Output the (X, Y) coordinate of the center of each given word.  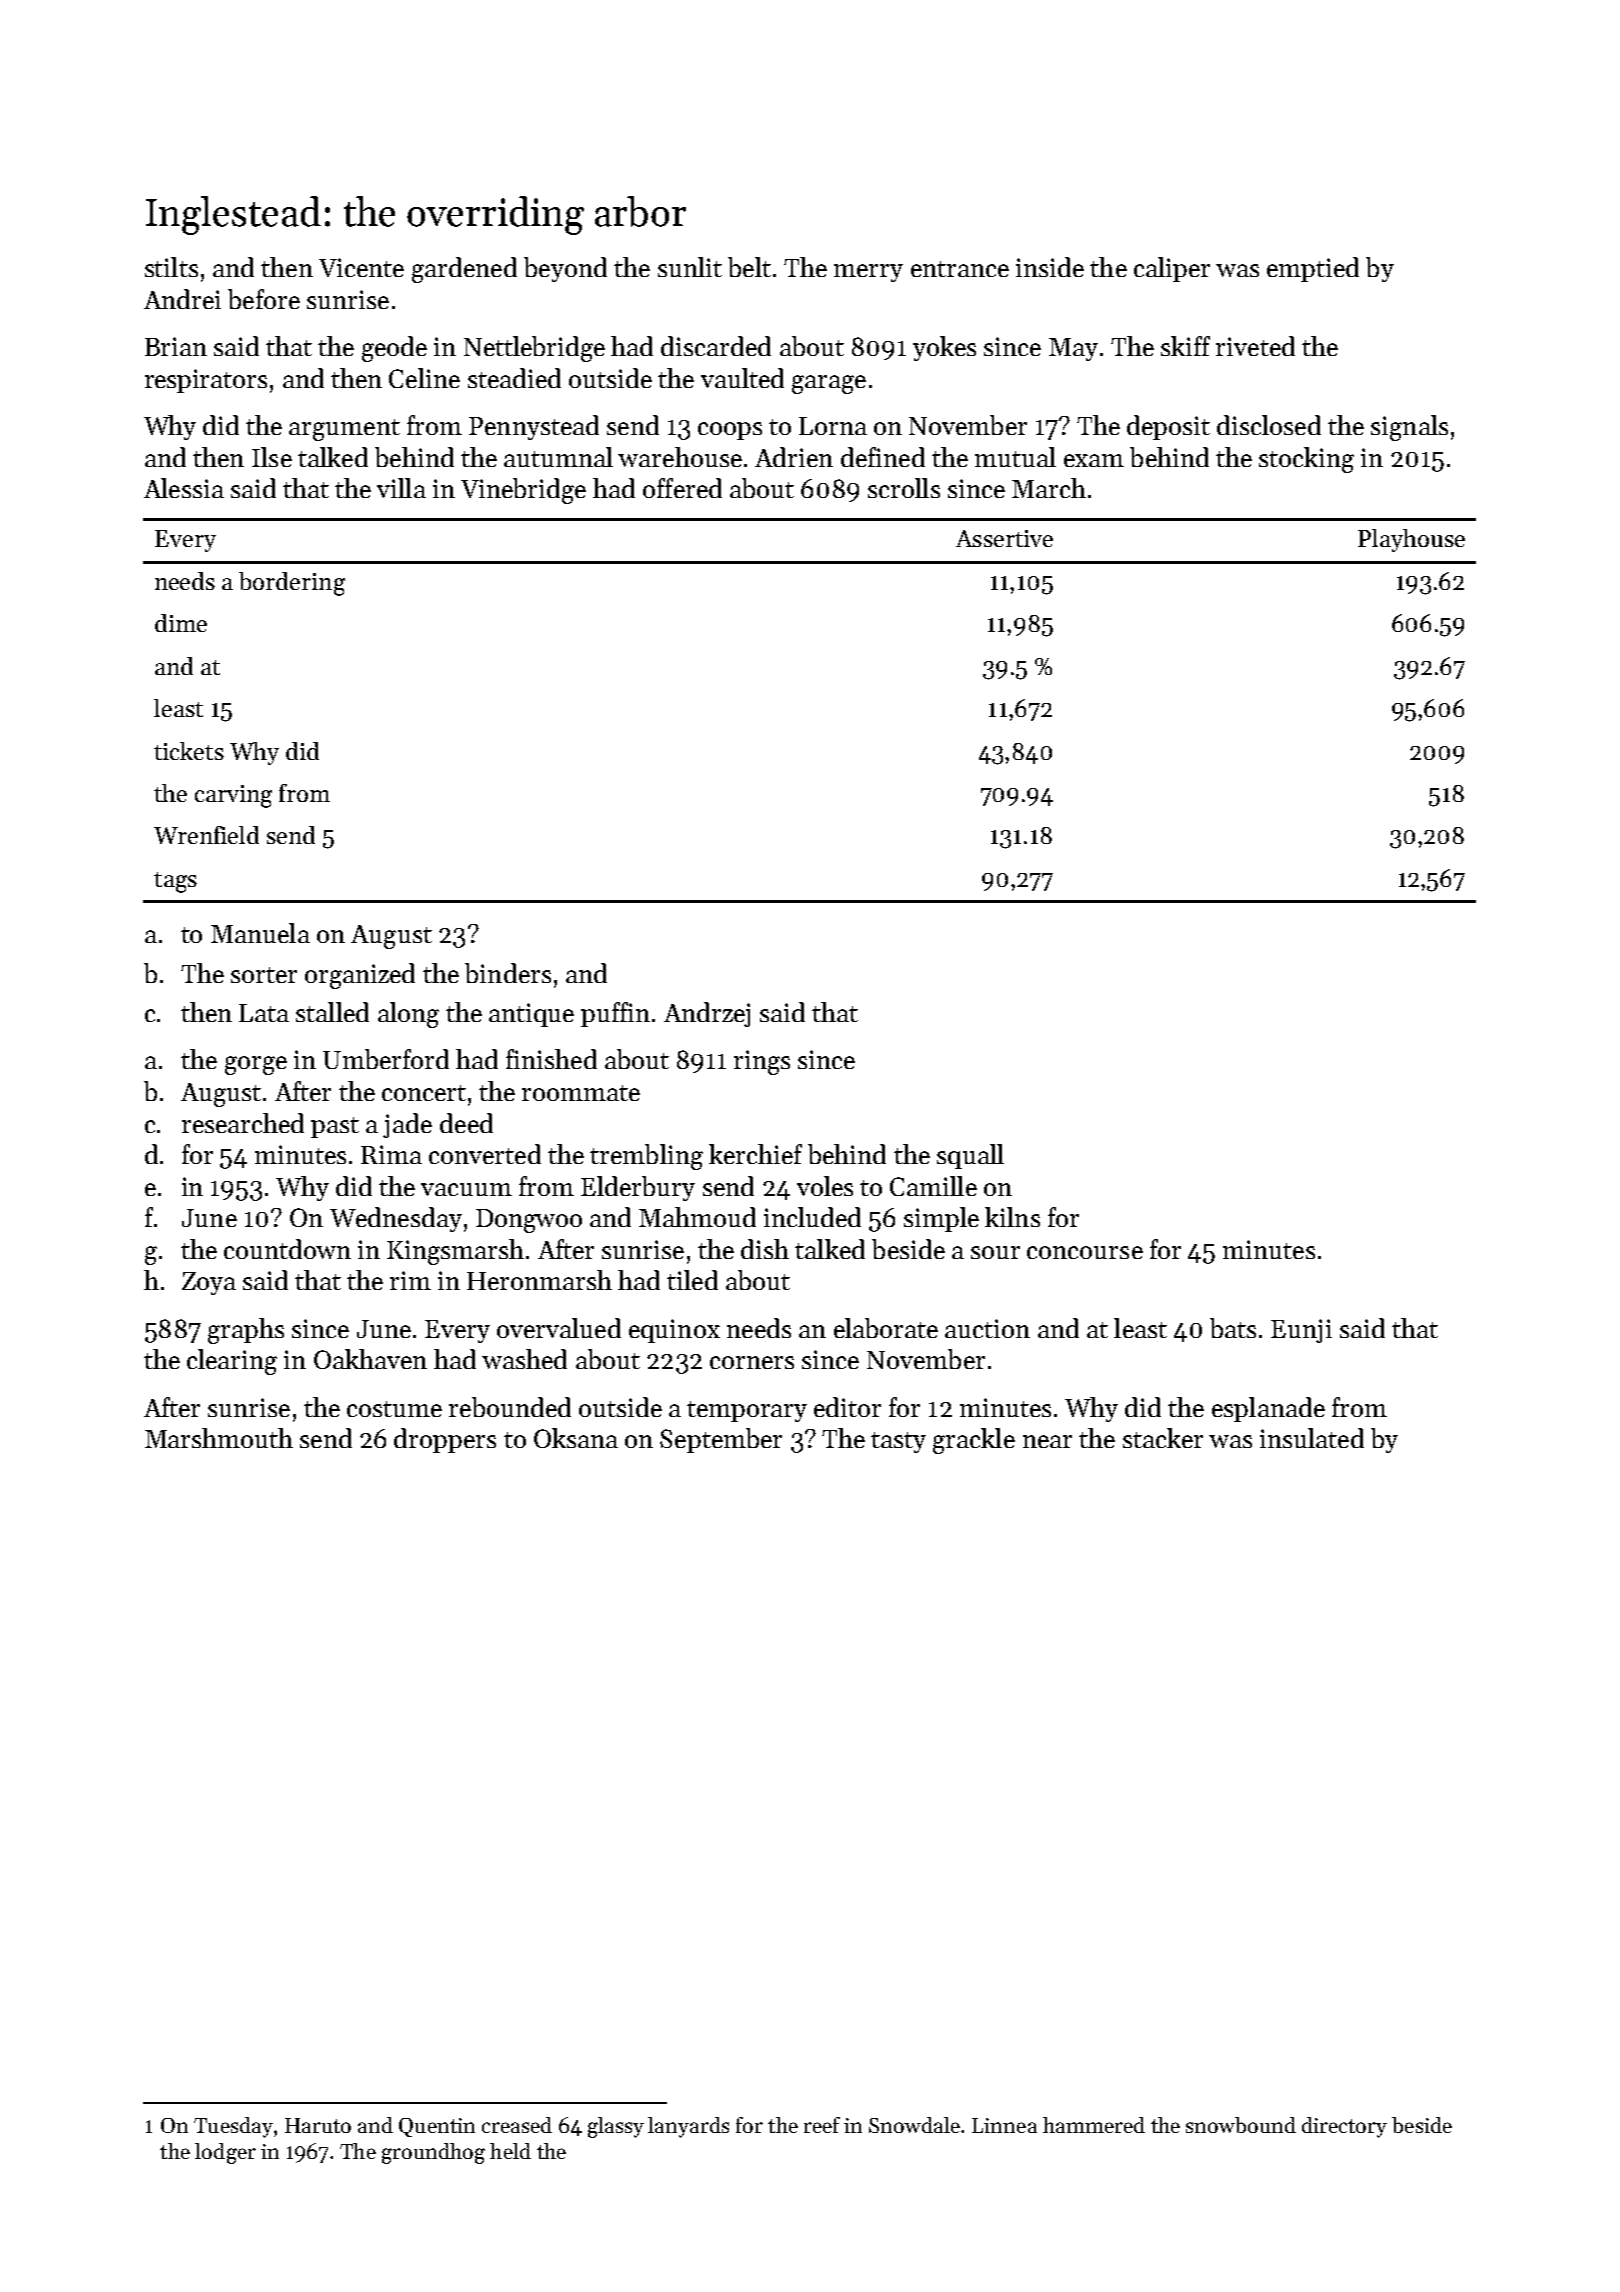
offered (682, 488)
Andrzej (707, 1014)
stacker (1163, 1438)
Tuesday (233, 2127)
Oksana (576, 1438)
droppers (445, 1440)
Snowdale (914, 2125)
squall (970, 1156)
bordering (292, 584)
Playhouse (1411, 540)
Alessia (184, 488)
